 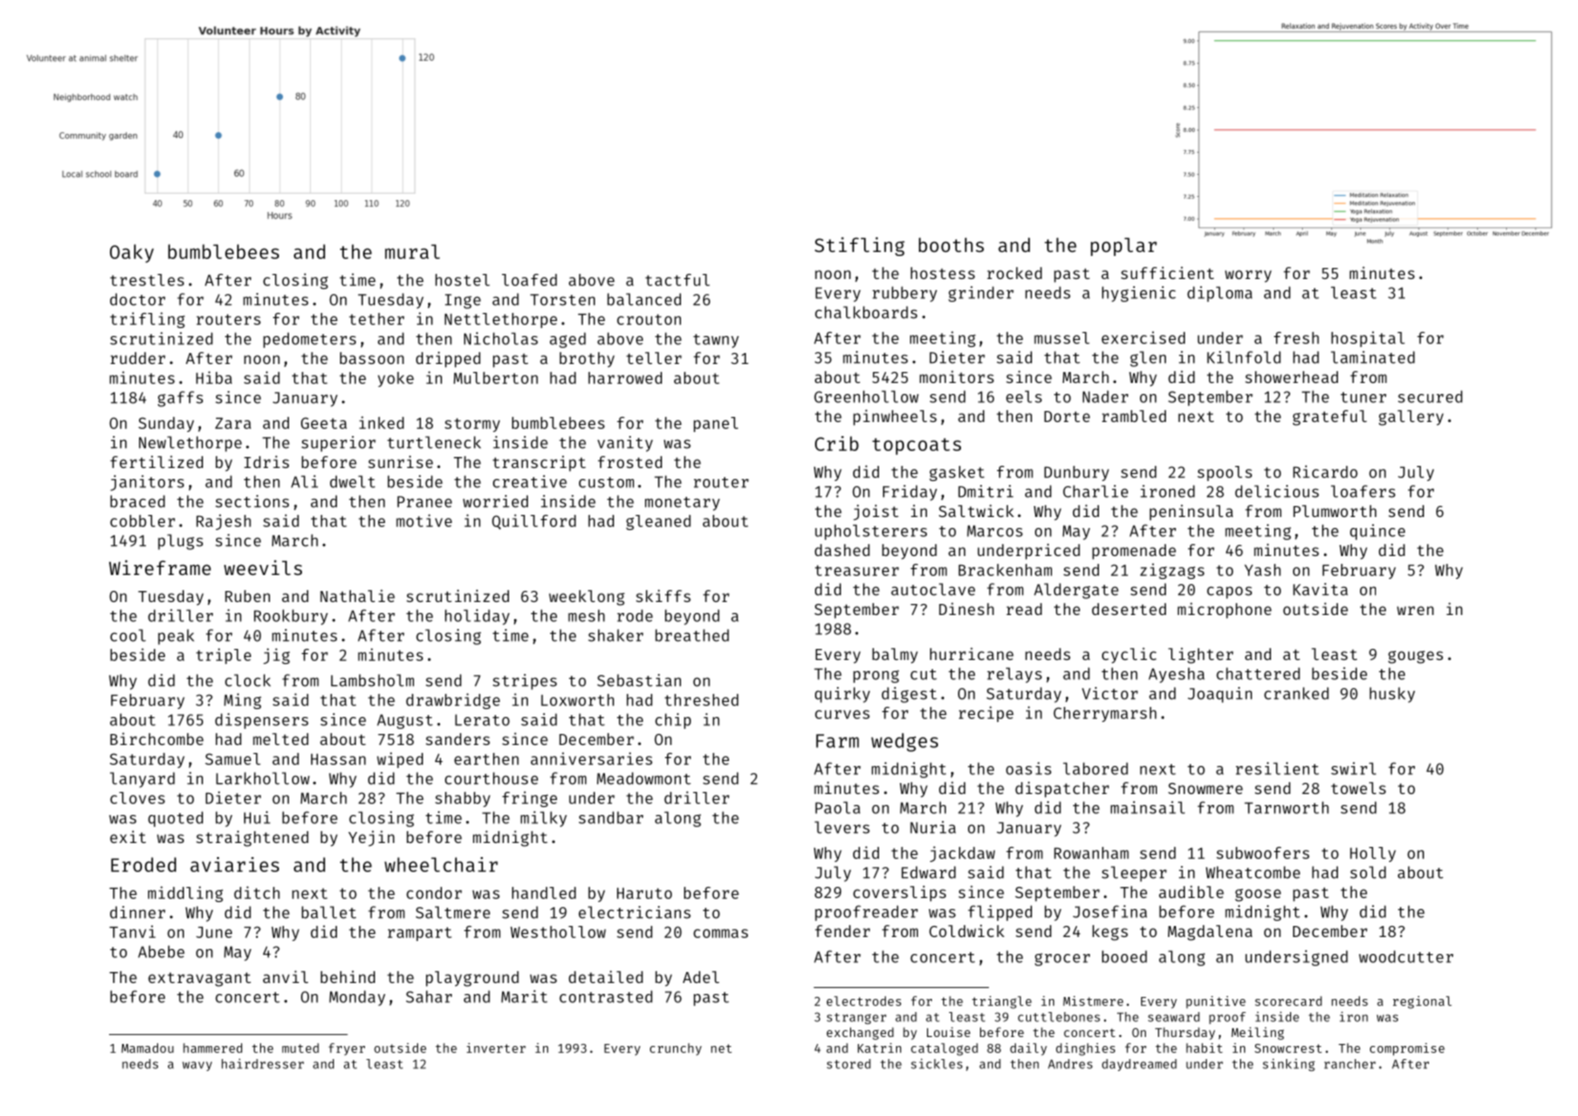 I want to click on rudder, so click(x=137, y=358).
